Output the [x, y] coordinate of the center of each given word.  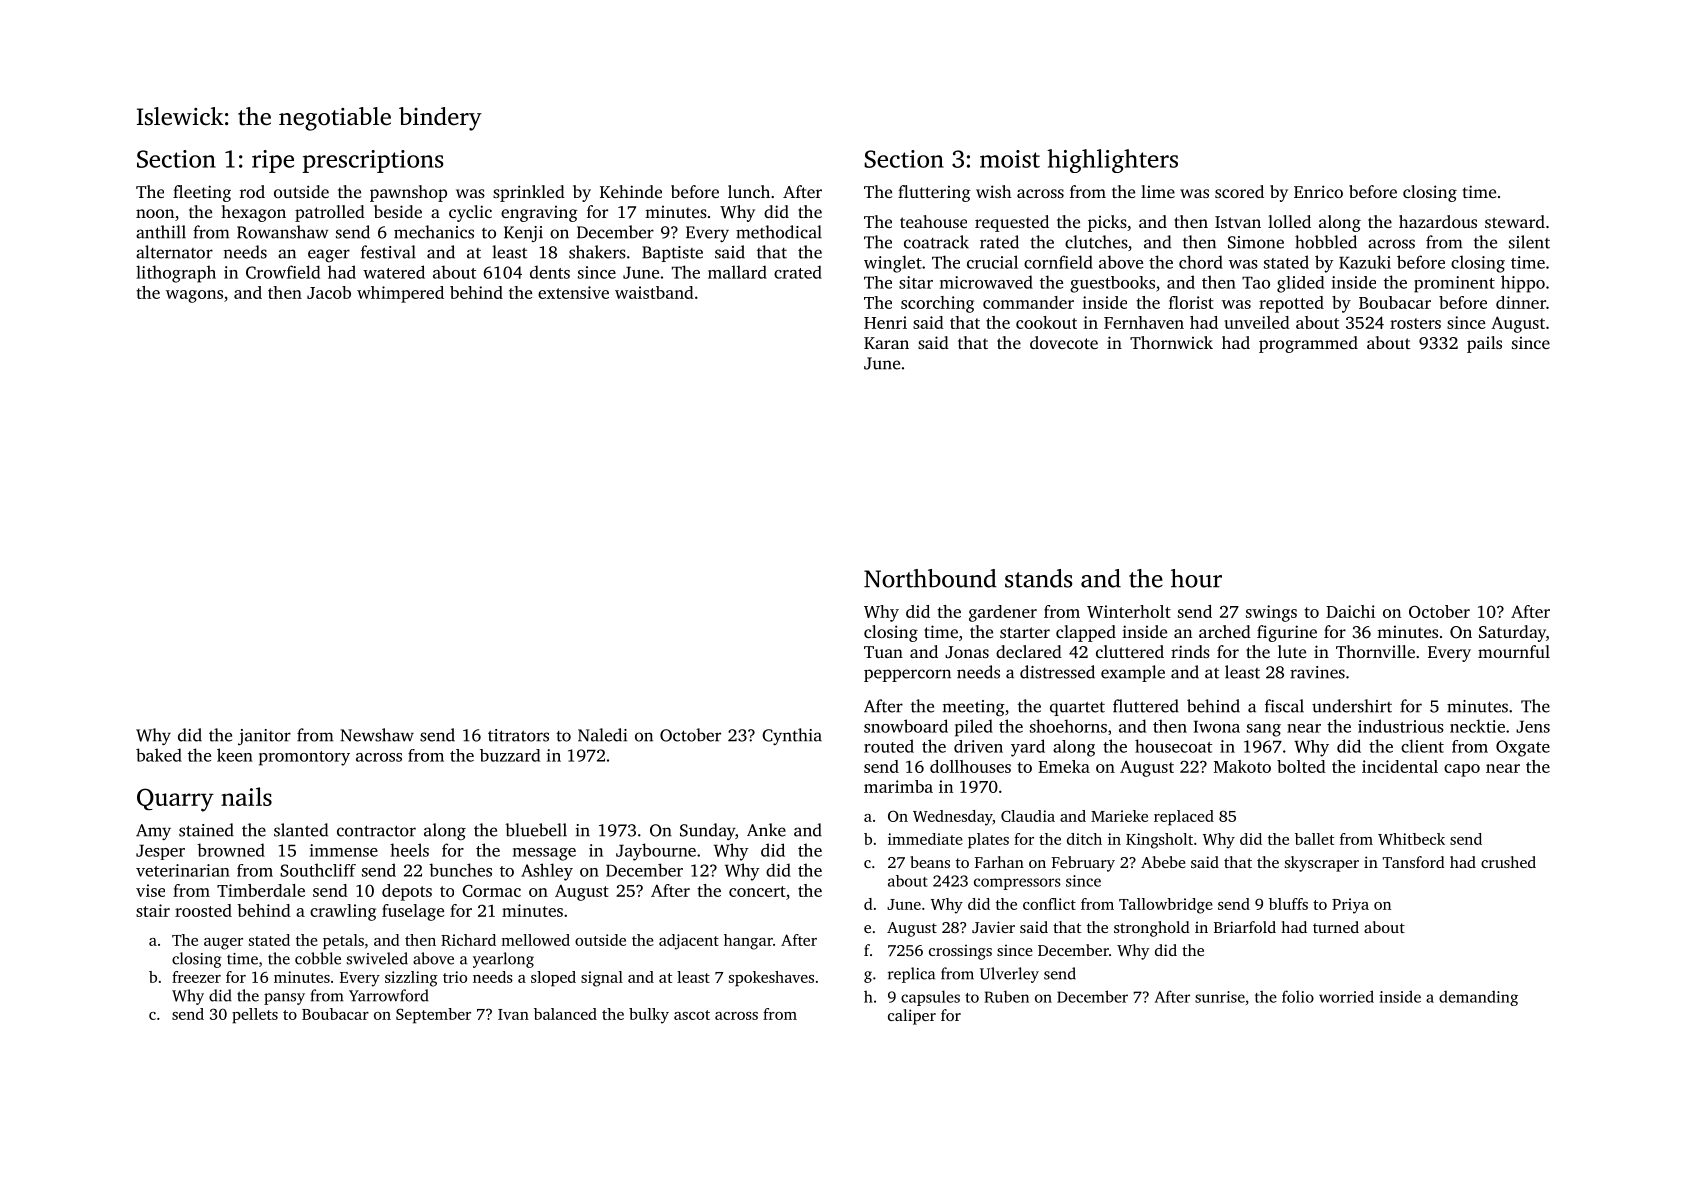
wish [994, 191]
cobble [318, 958]
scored [1239, 191]
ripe [273, 161]
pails [1484, 344]
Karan [886, 343]
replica [911, 975]
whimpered [400, 294]
